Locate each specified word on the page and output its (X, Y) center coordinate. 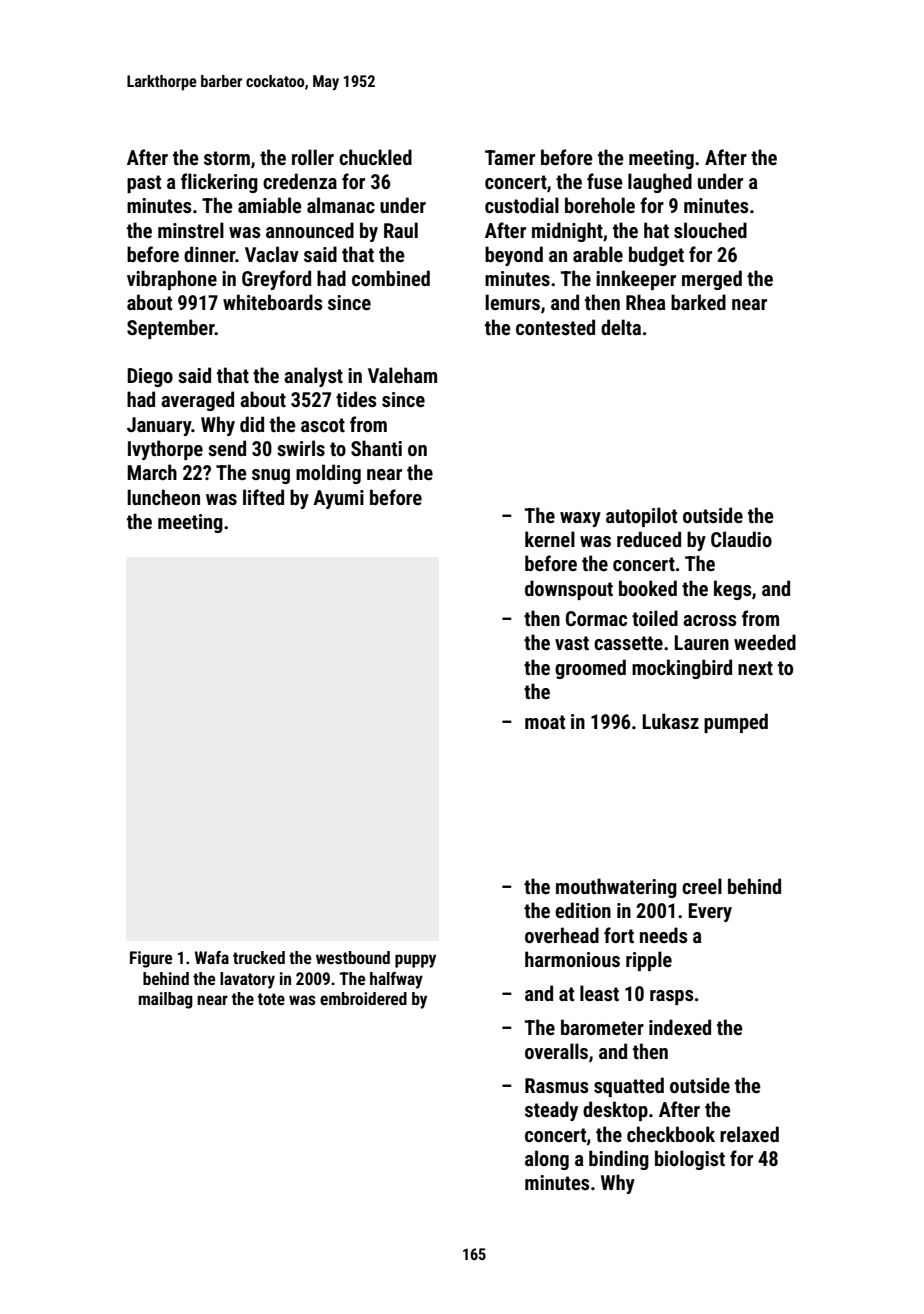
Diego (150, 377)
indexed (680, 1027)
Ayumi (338, 499)
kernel (550, 539)
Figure (151, 959)
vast (572, 643)
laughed (660, 183)
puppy (415, 961)
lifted (263, 497)
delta (621, 327)
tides (356, 399)
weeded (765, 642)
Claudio (741, 539)
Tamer (510, 157)
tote (271, 999)
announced (310, 230)
